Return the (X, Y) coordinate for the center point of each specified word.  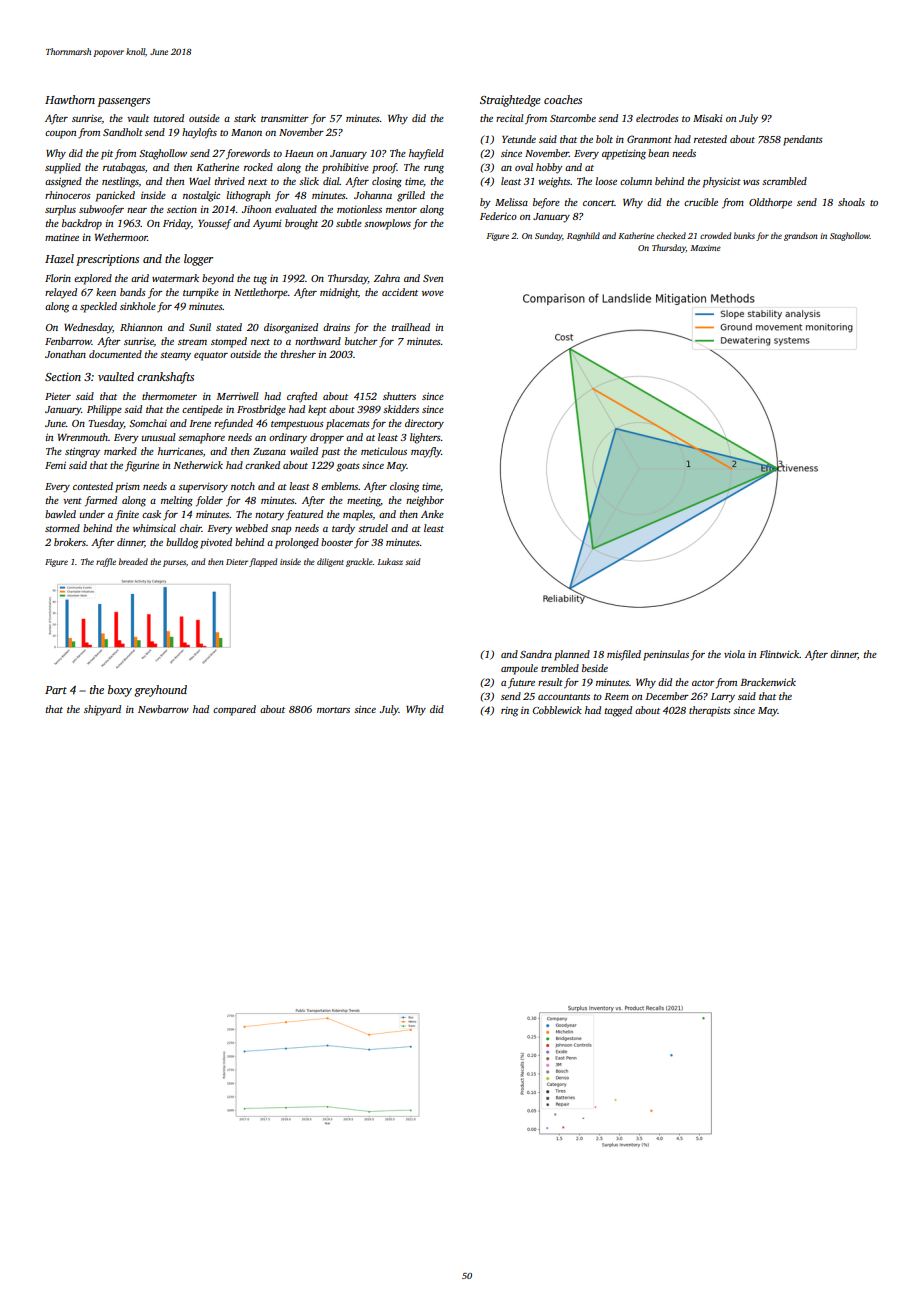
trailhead (411, 327)
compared (234, 710)
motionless (359, 209)
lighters (425, 438)
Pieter (58, 396)
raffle (106, 562)
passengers (123, 102)
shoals (851, 202)
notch (243, 486)
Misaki (708, 118)
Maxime (706, 248)
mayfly (426, 452)
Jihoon (256, 209)
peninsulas (666, 655)
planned (572, 655)
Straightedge (510, 101)
